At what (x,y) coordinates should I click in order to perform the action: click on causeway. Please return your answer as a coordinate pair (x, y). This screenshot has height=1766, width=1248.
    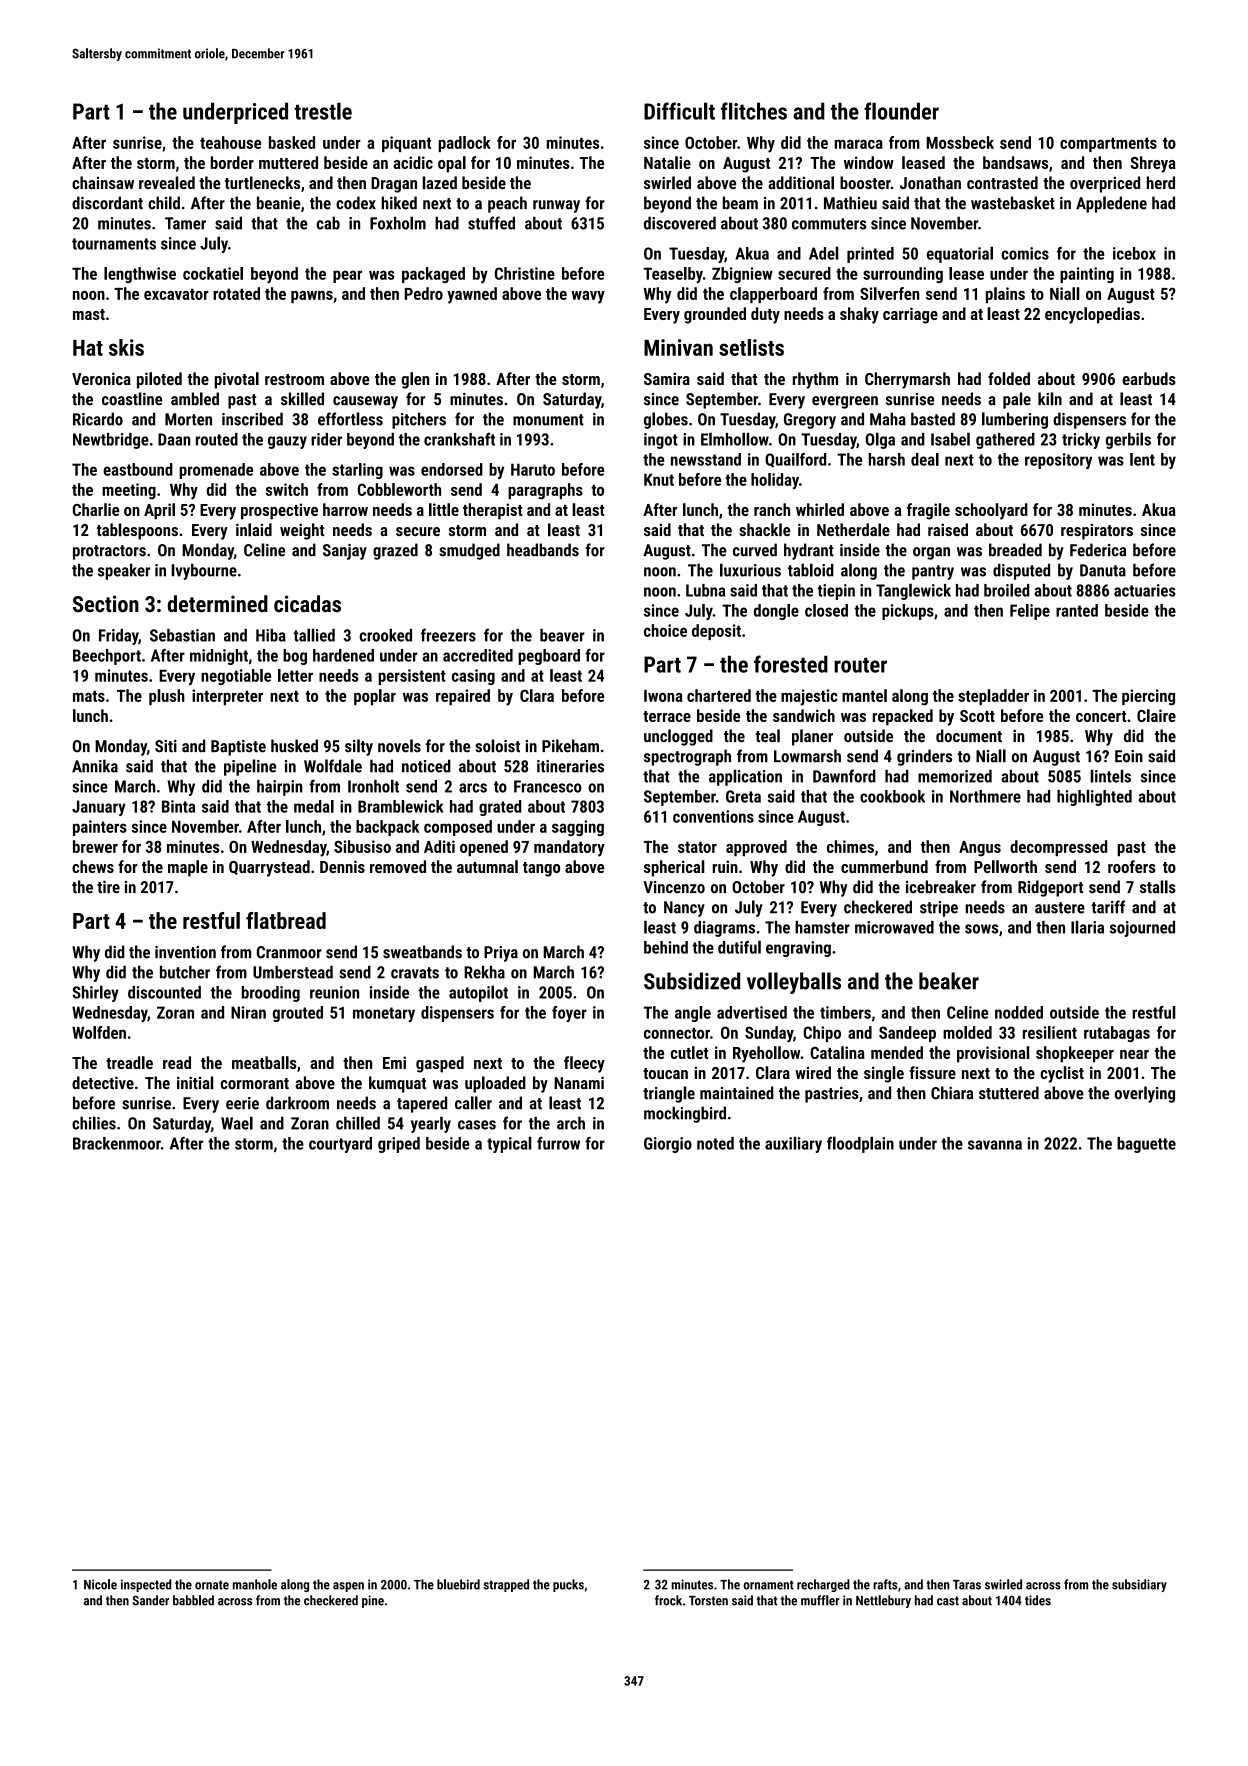
    Looking at the image, I should click on (365, 402).
